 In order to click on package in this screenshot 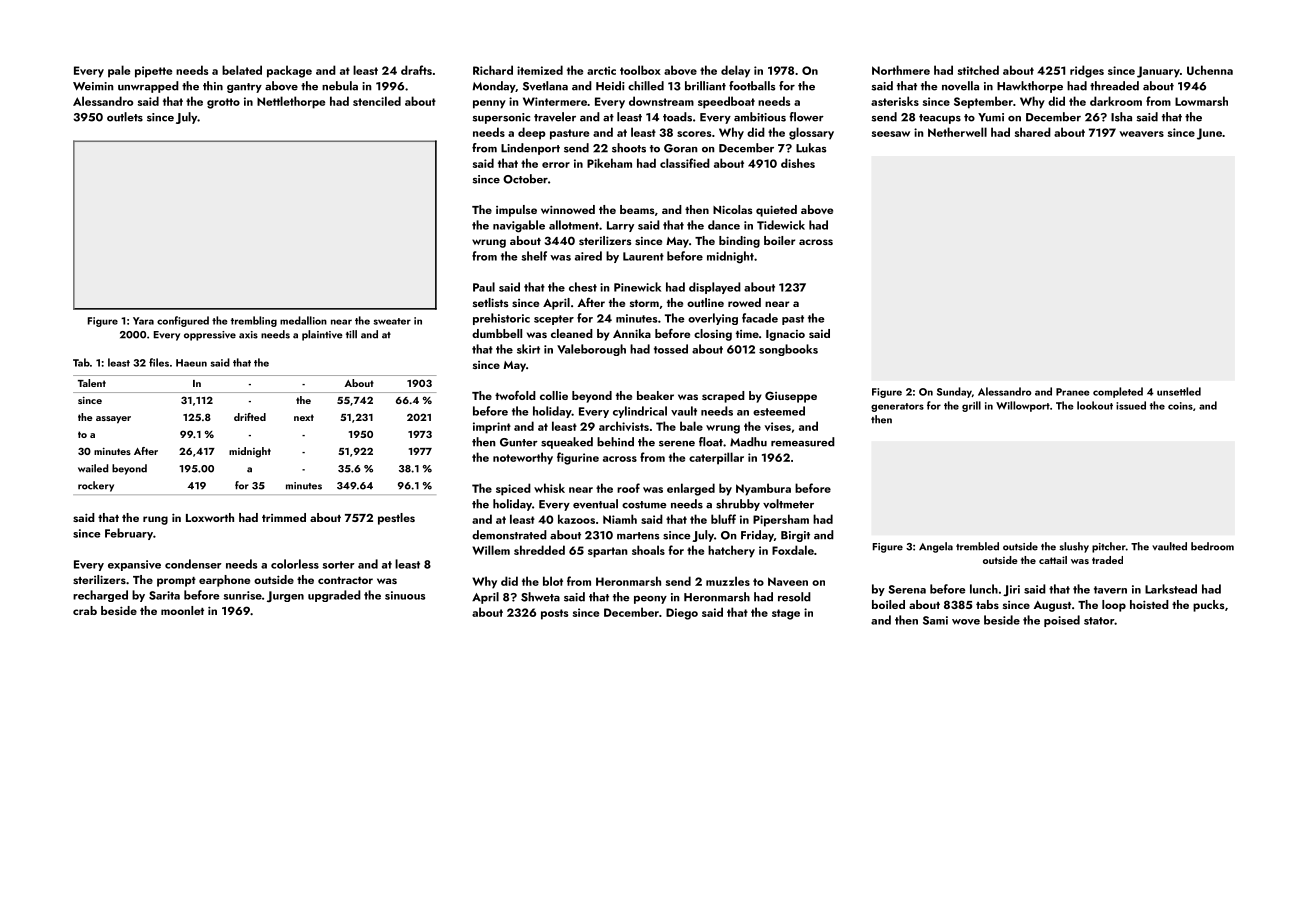, I will do `click(289, 71)`.
